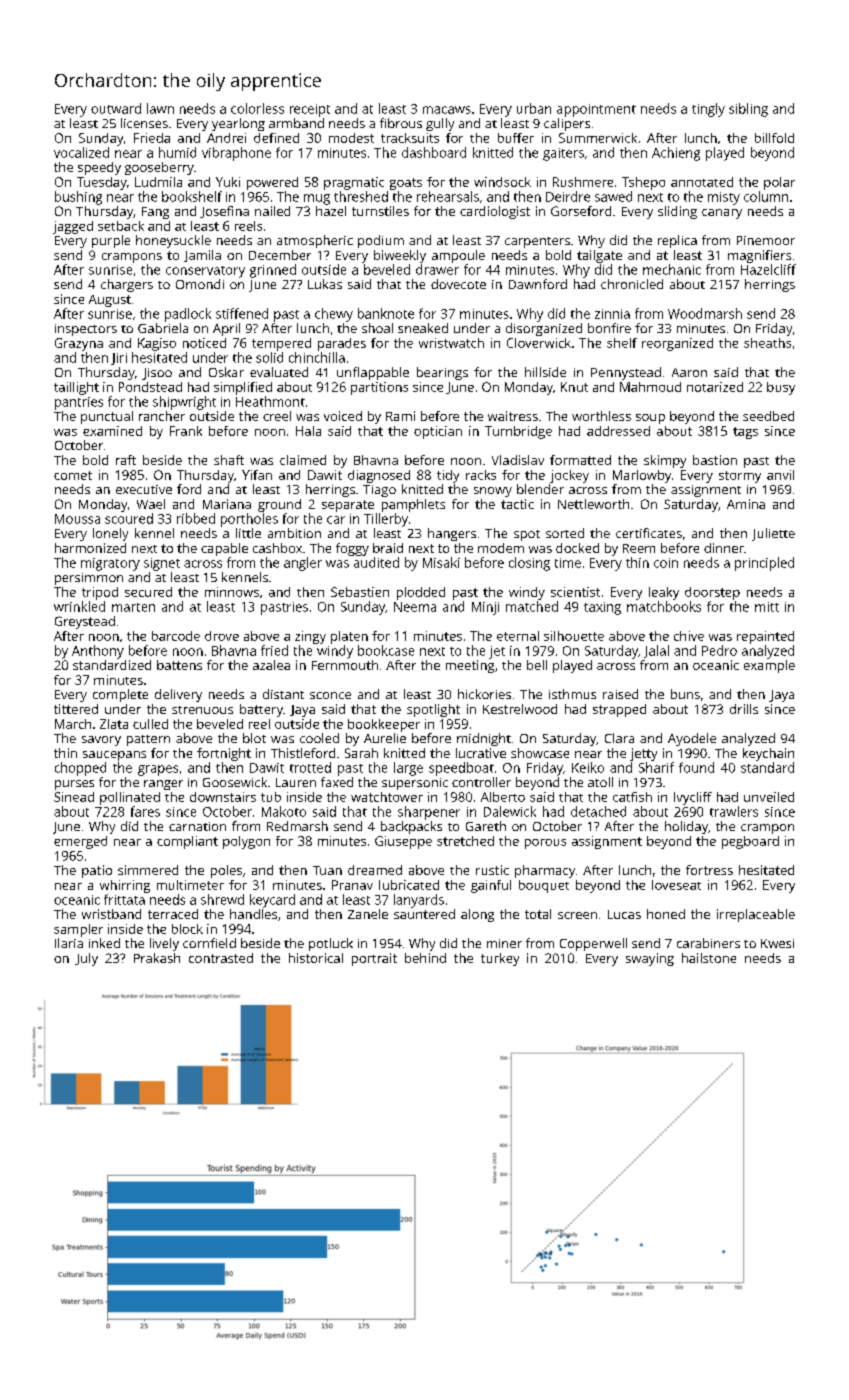 This screenshot has width=849, height=1400. What do you see at coordinates (400, 256) in the screenshot?
I see `biweekly` at bounding box center [400, 256].
